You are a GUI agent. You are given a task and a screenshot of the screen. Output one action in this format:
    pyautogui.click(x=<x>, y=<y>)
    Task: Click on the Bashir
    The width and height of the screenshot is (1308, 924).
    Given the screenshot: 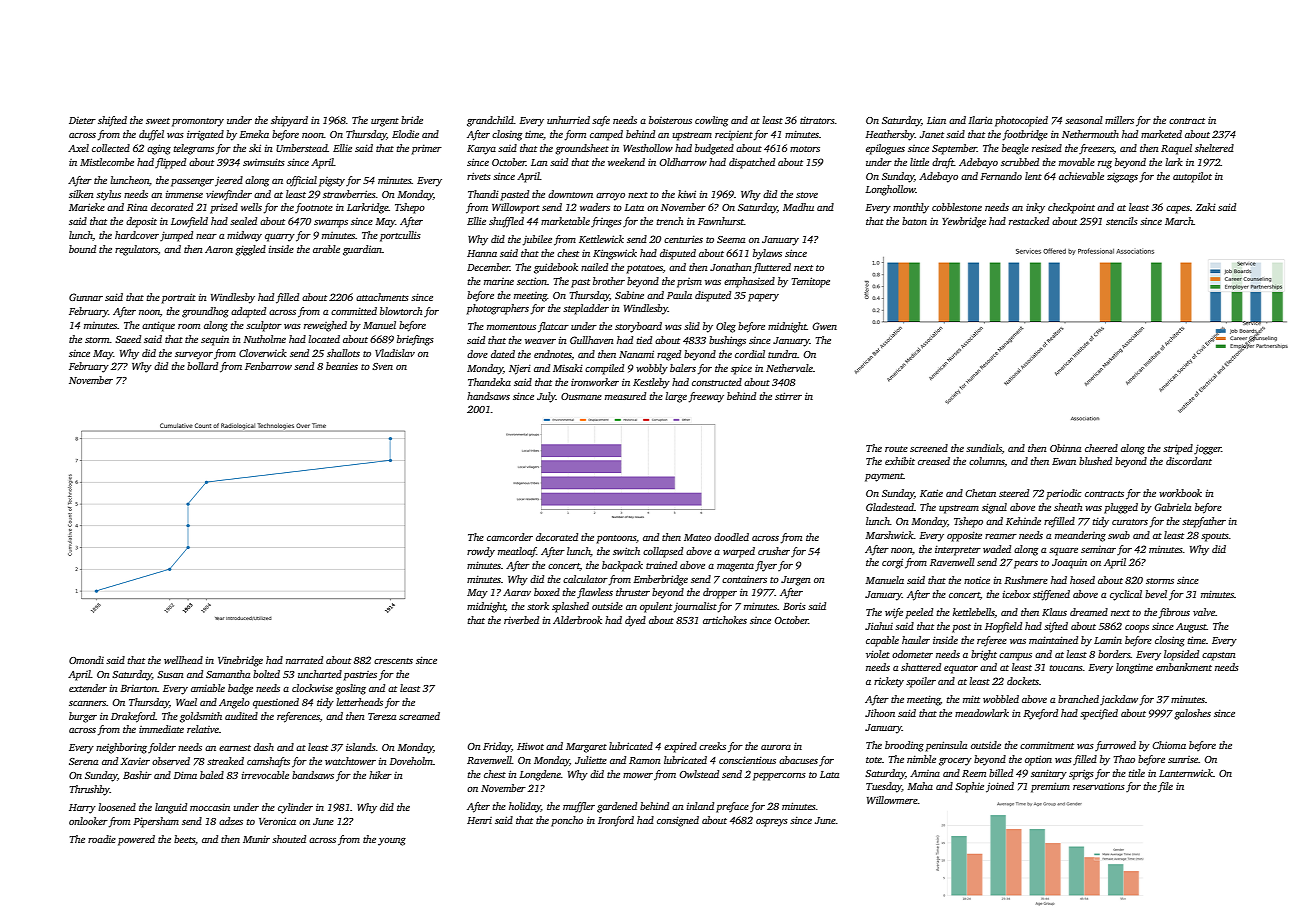 What is the action you would take?
    pyautogui.click(x=137, y=775)
